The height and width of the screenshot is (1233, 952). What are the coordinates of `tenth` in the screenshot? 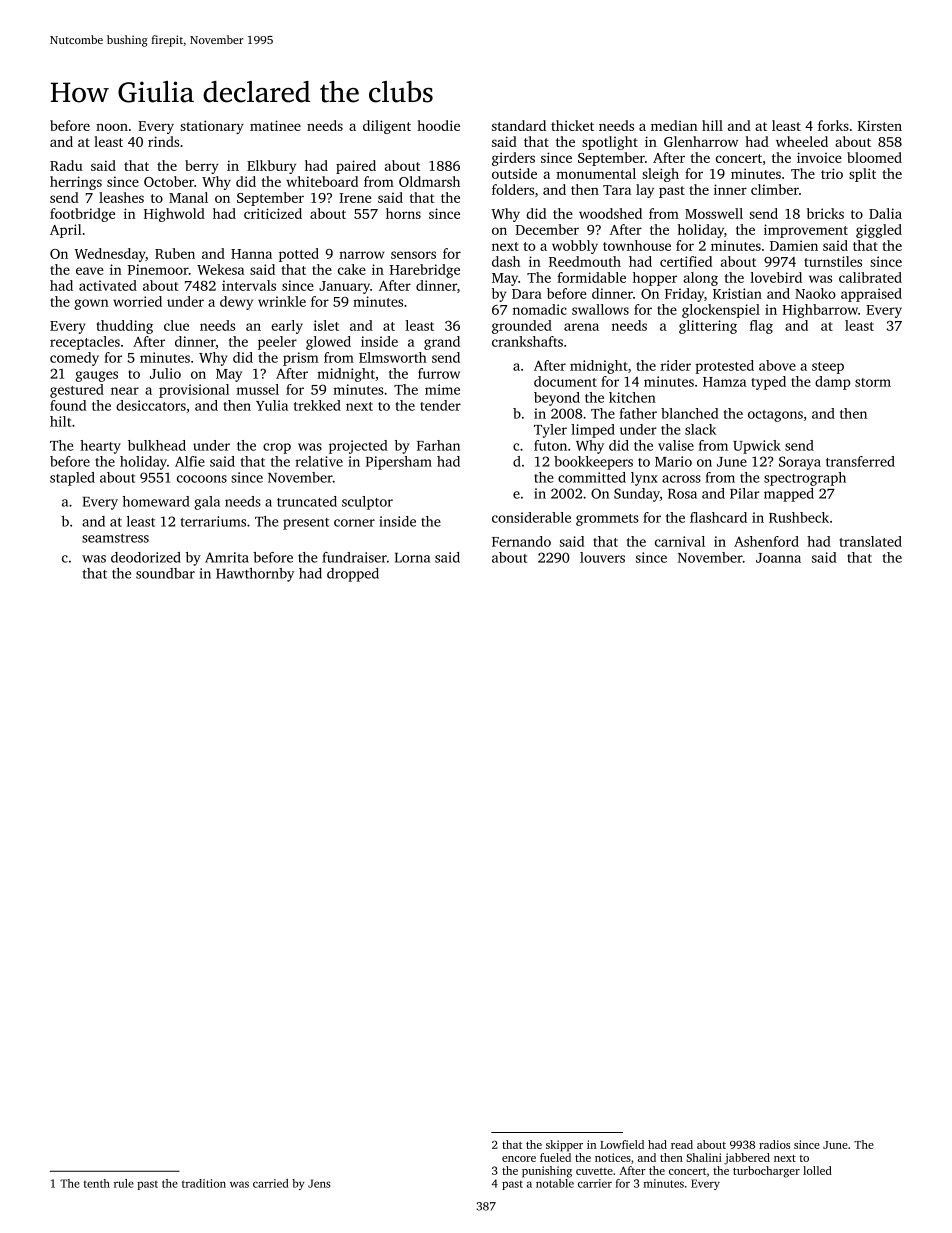 It's located at (97, 1183).
